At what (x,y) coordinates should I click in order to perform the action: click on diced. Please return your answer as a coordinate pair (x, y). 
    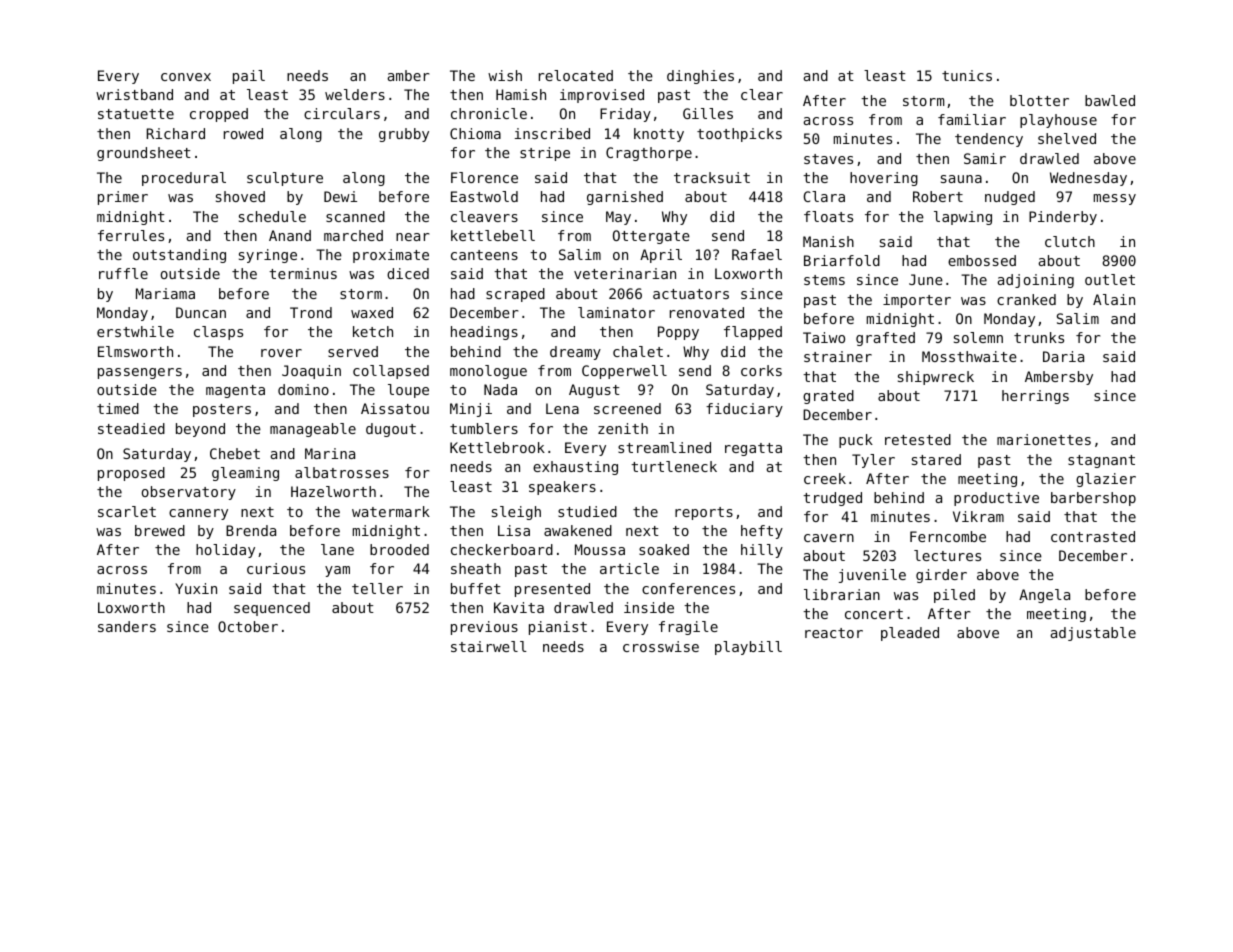
    Looking at the image, I should click on (408, 273).
